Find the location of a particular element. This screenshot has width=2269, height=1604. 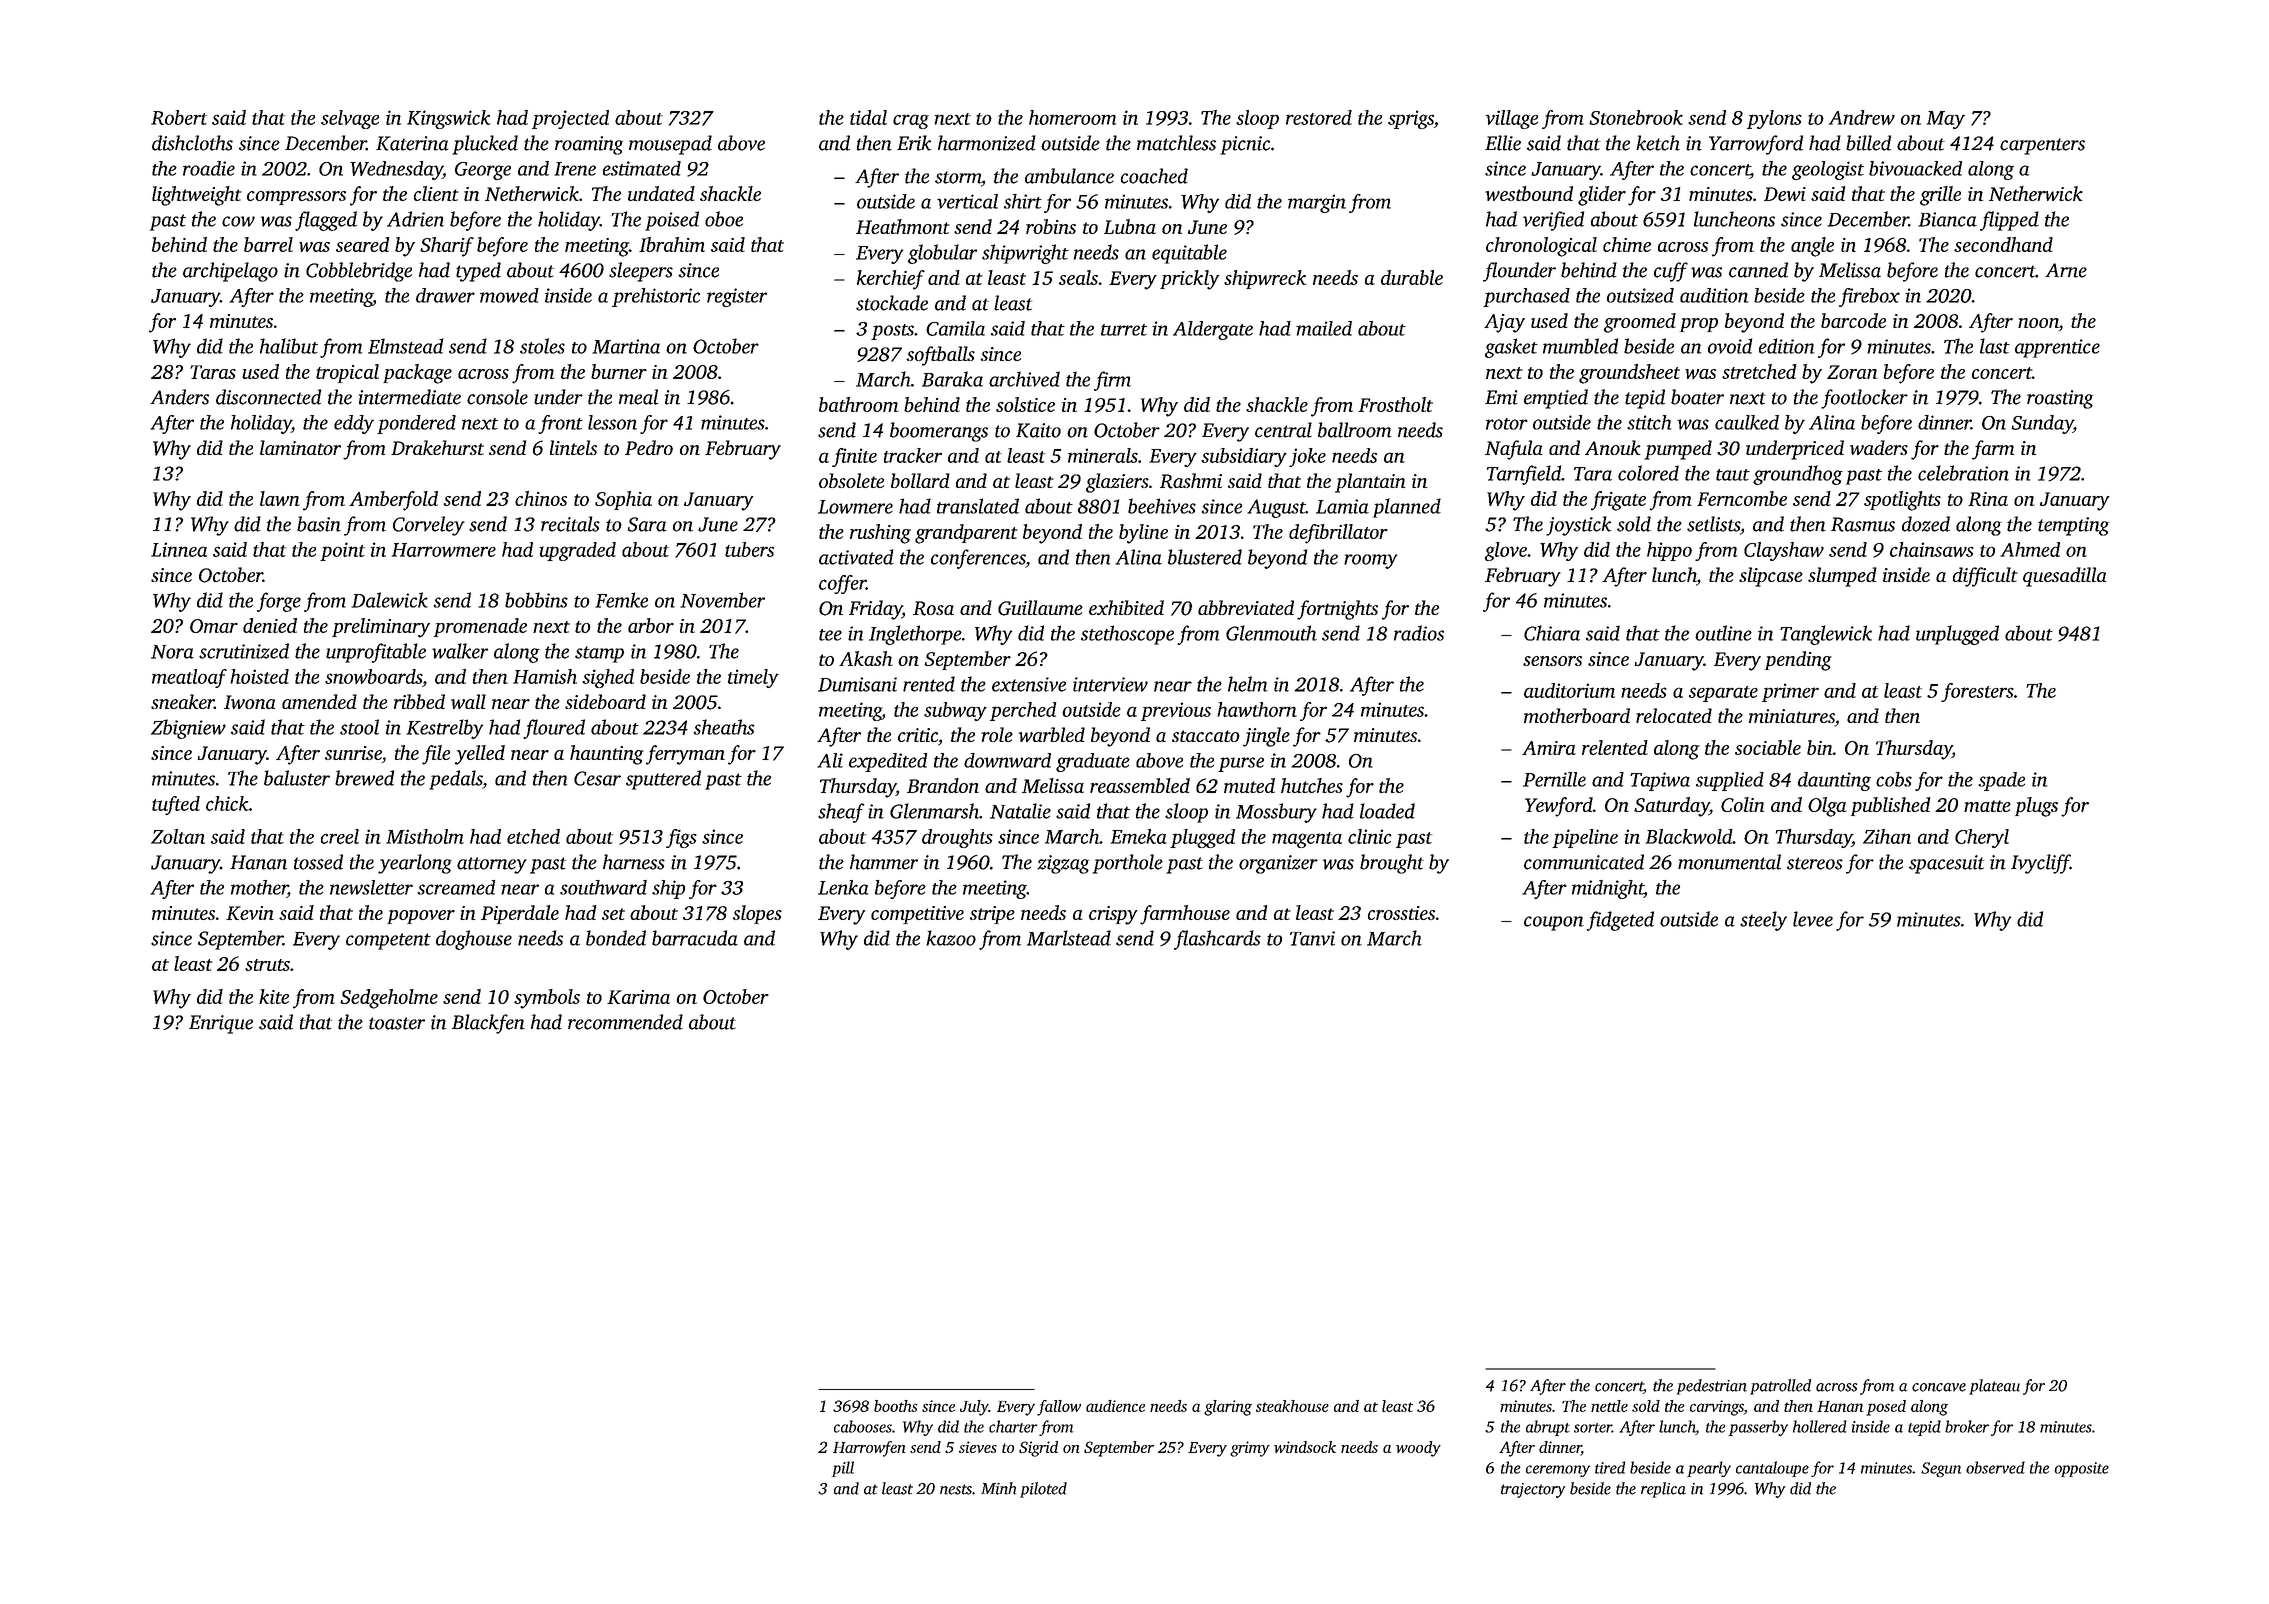

replica is located at coordinates (1663, 1490).
